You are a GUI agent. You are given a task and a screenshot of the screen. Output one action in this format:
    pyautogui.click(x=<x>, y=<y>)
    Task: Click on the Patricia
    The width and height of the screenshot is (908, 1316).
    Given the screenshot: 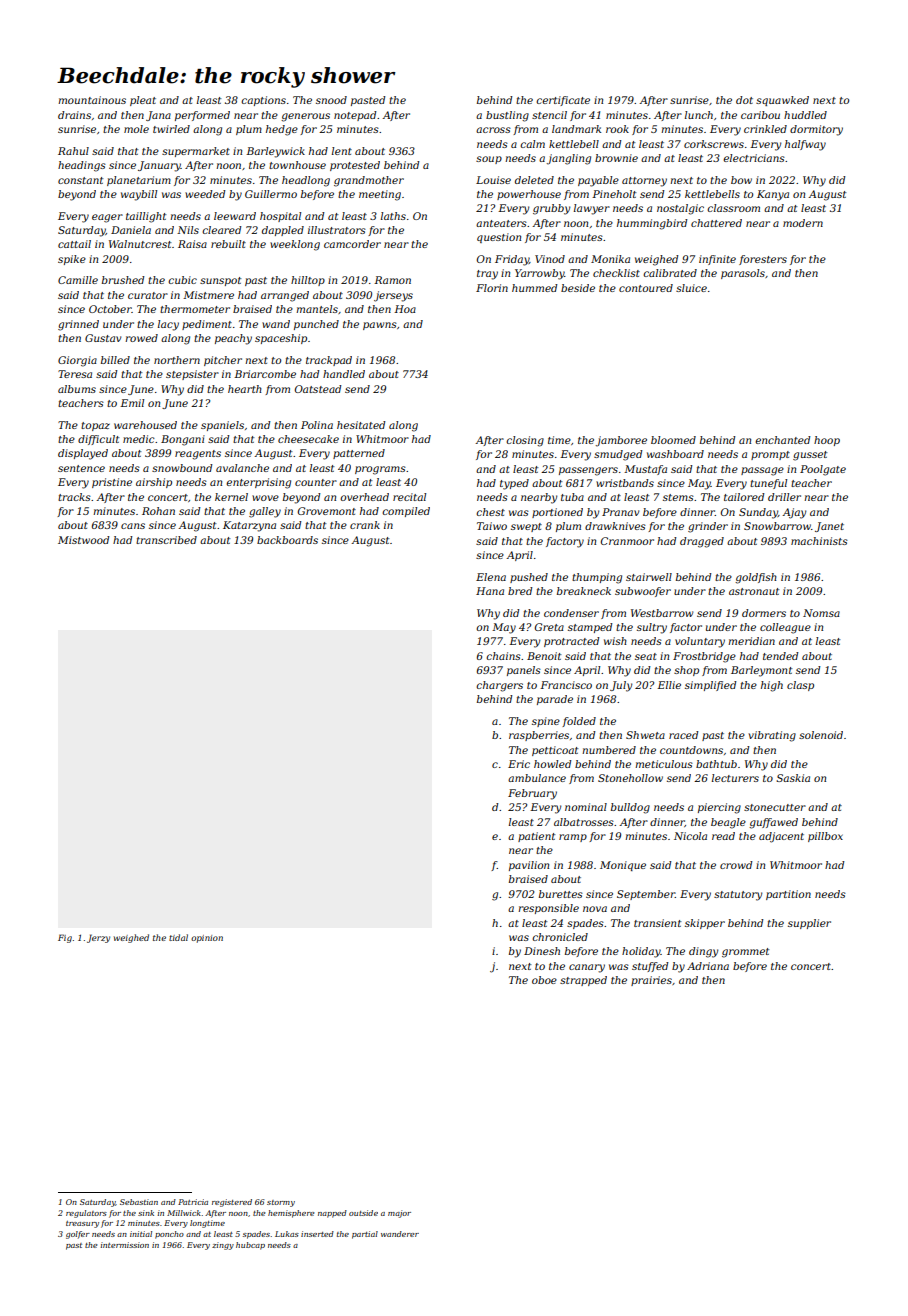 What is the action you would take?
    pyautogui.click(x=193, y=1202)
